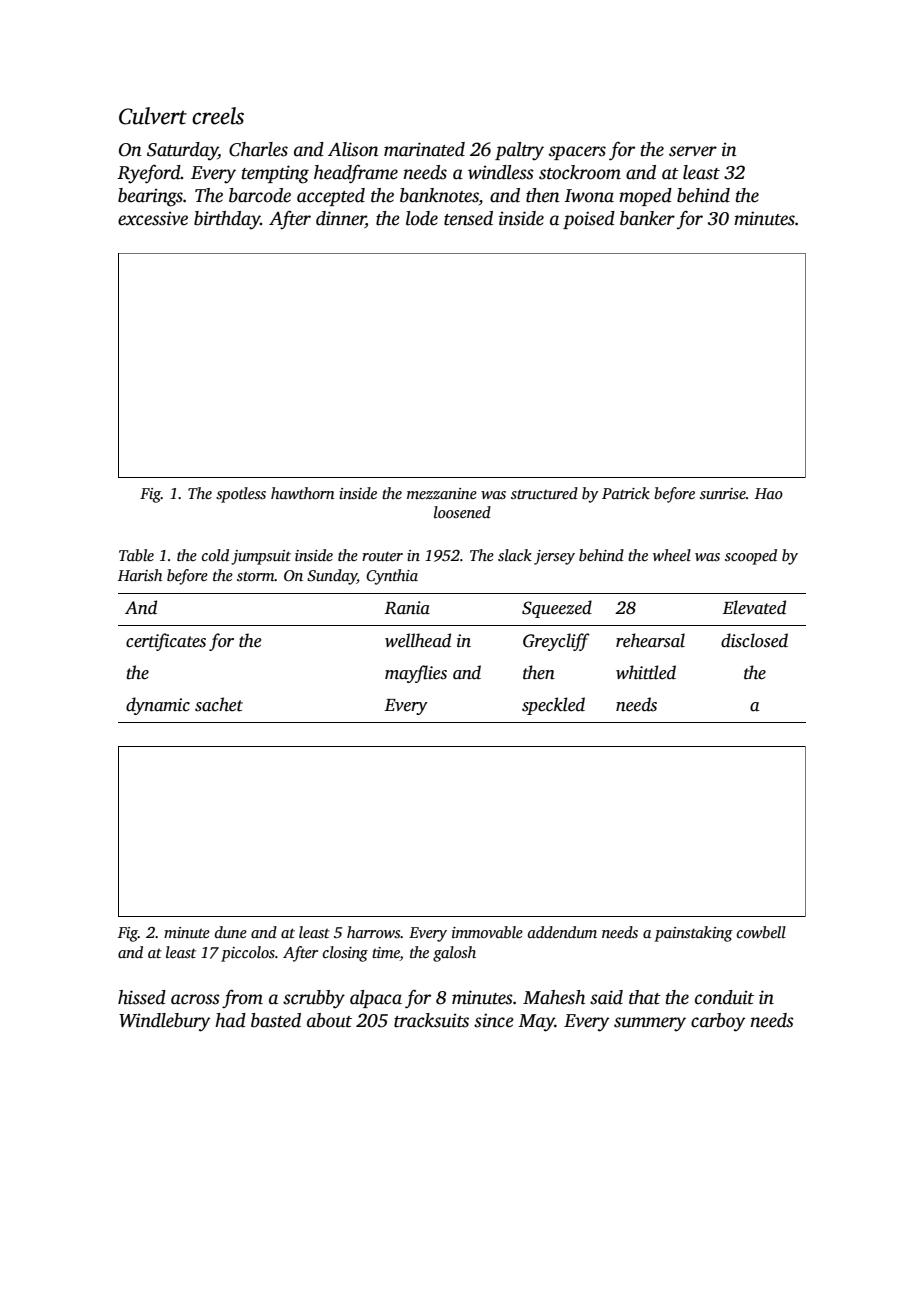  What do you see at coordinates (219, 704) in the document?
I see `sachet` at bounding box center [219, 704].
